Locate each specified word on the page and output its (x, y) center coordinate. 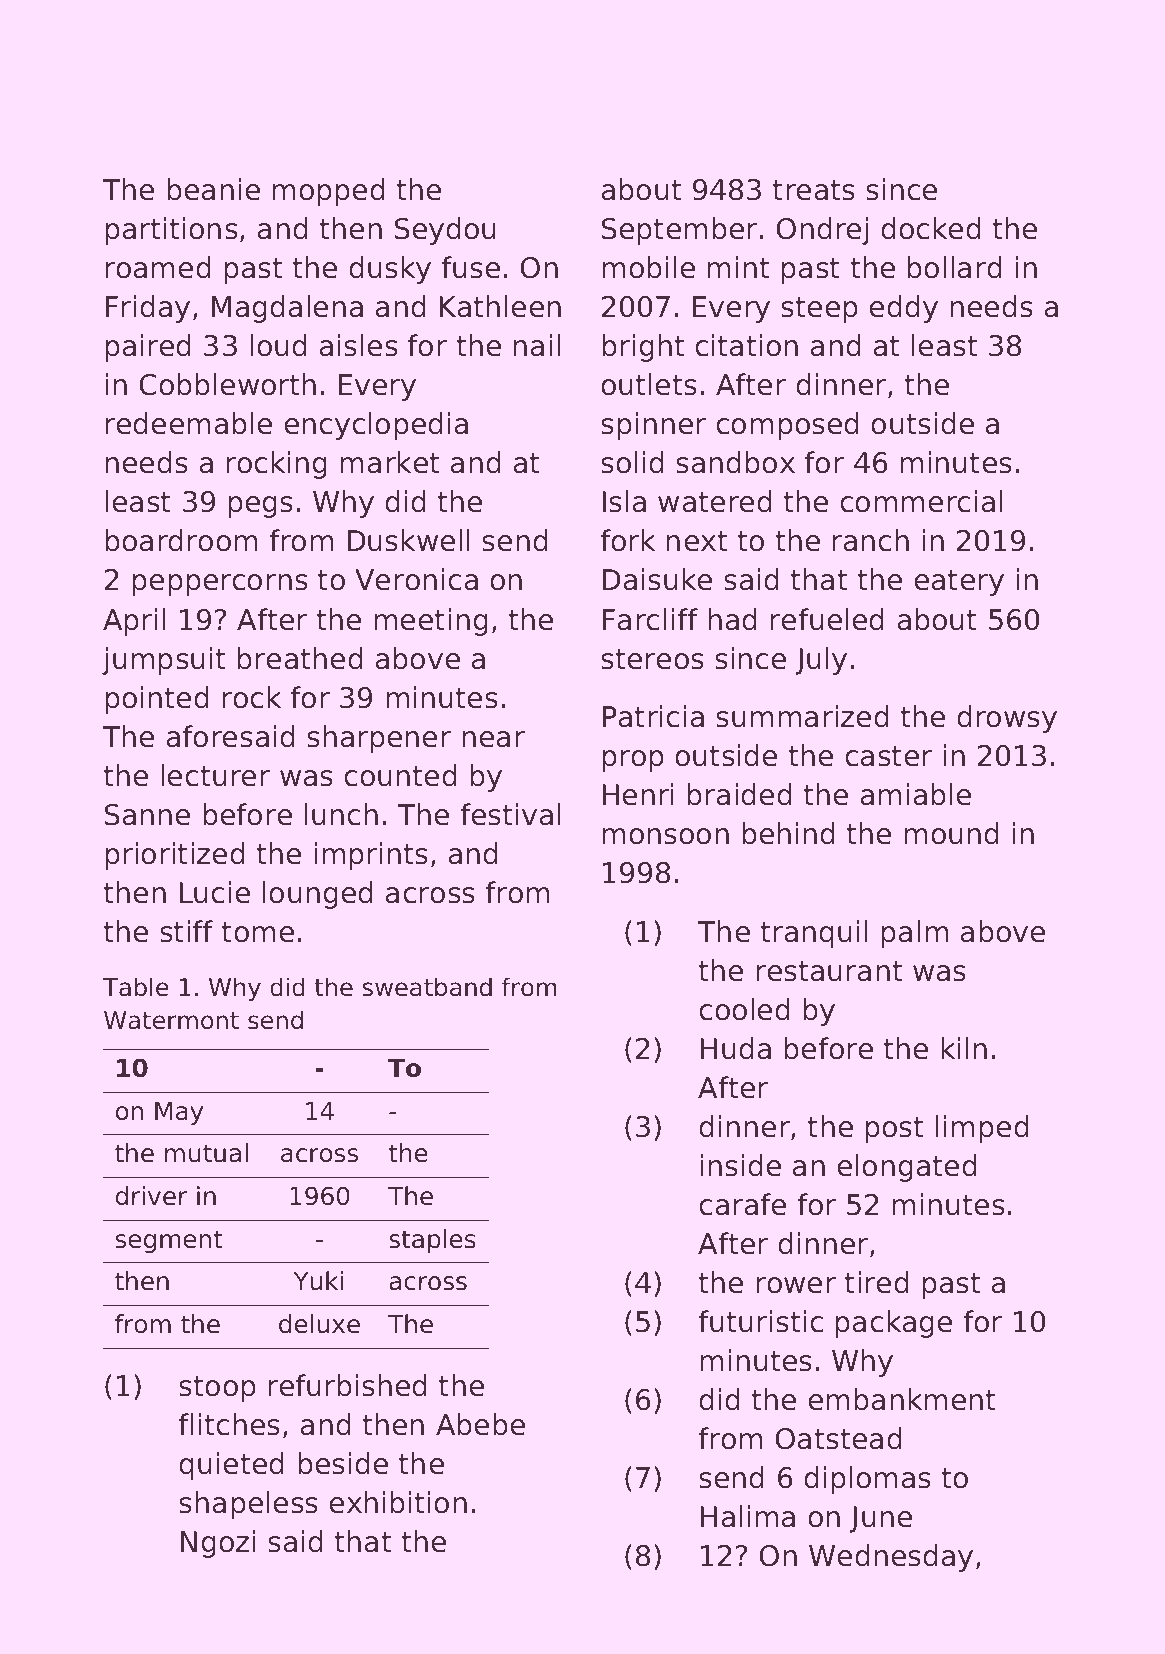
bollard (954, 267)
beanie (213, 189)
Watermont (171, 1020)
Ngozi (218, 1544)
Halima (748, 1516)
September (679, 231)
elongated (907, 1168)
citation (746, 345)
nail (536, 345)
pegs (260, 507)
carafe (742, 1204)
